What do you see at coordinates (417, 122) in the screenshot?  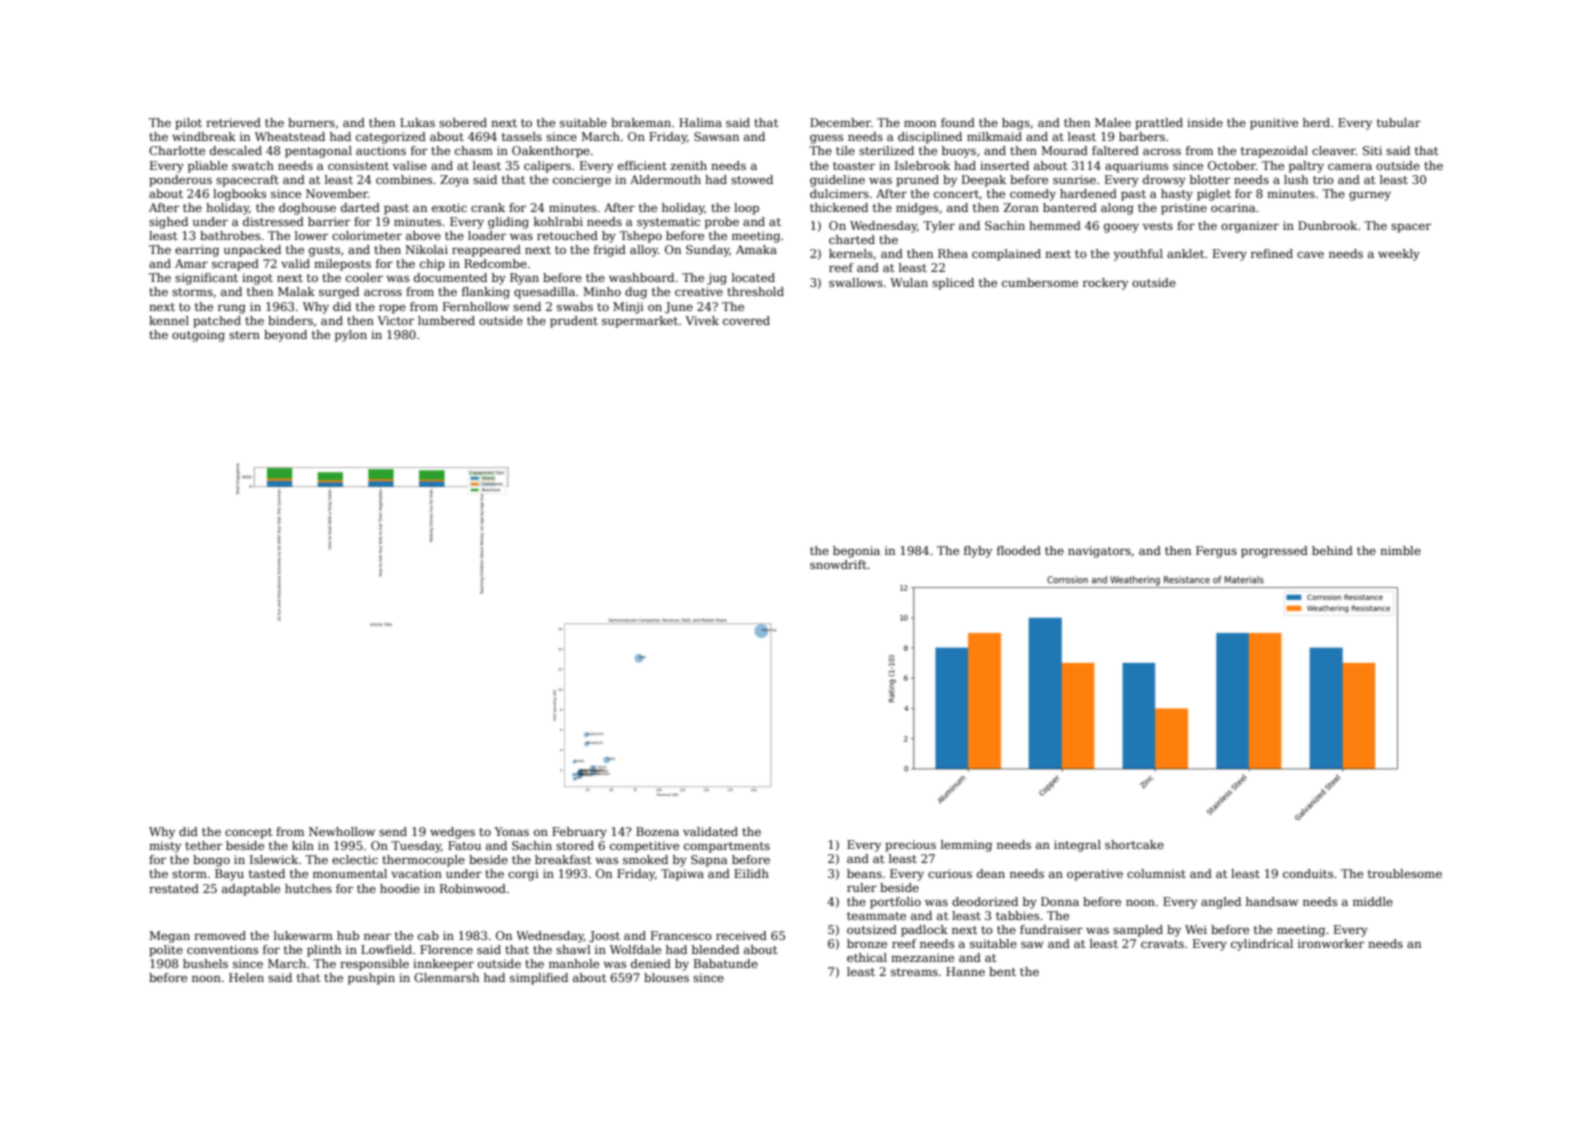 I see `Lukas` at bounding box center [417, 122].
